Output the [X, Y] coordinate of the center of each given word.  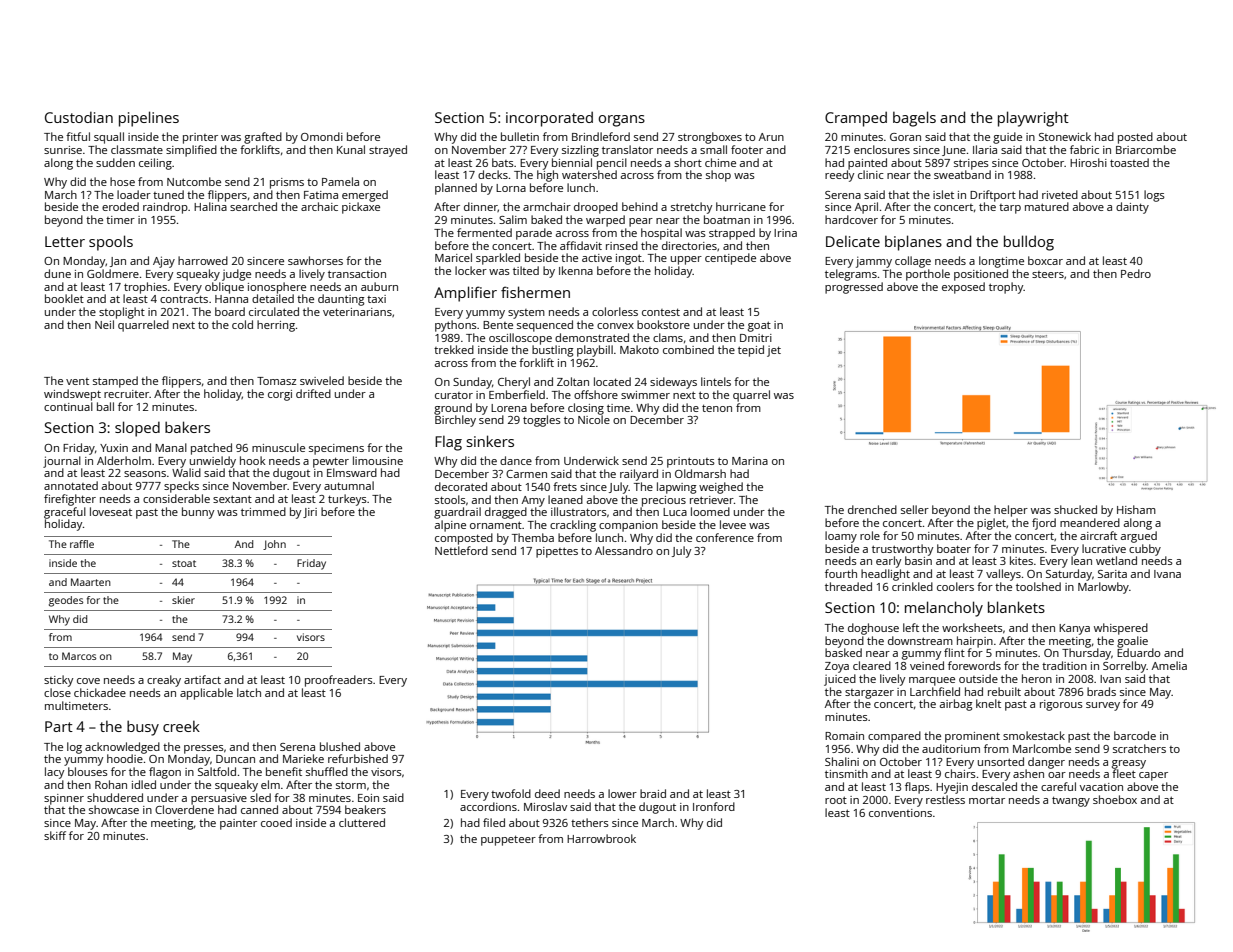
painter [238, 824]
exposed [963, 288]
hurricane [741, 206]
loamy [841, 537]
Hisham [1136, 509]
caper [1153, 776]
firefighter [70, 500]
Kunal [351, 149]
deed [547, 793]
